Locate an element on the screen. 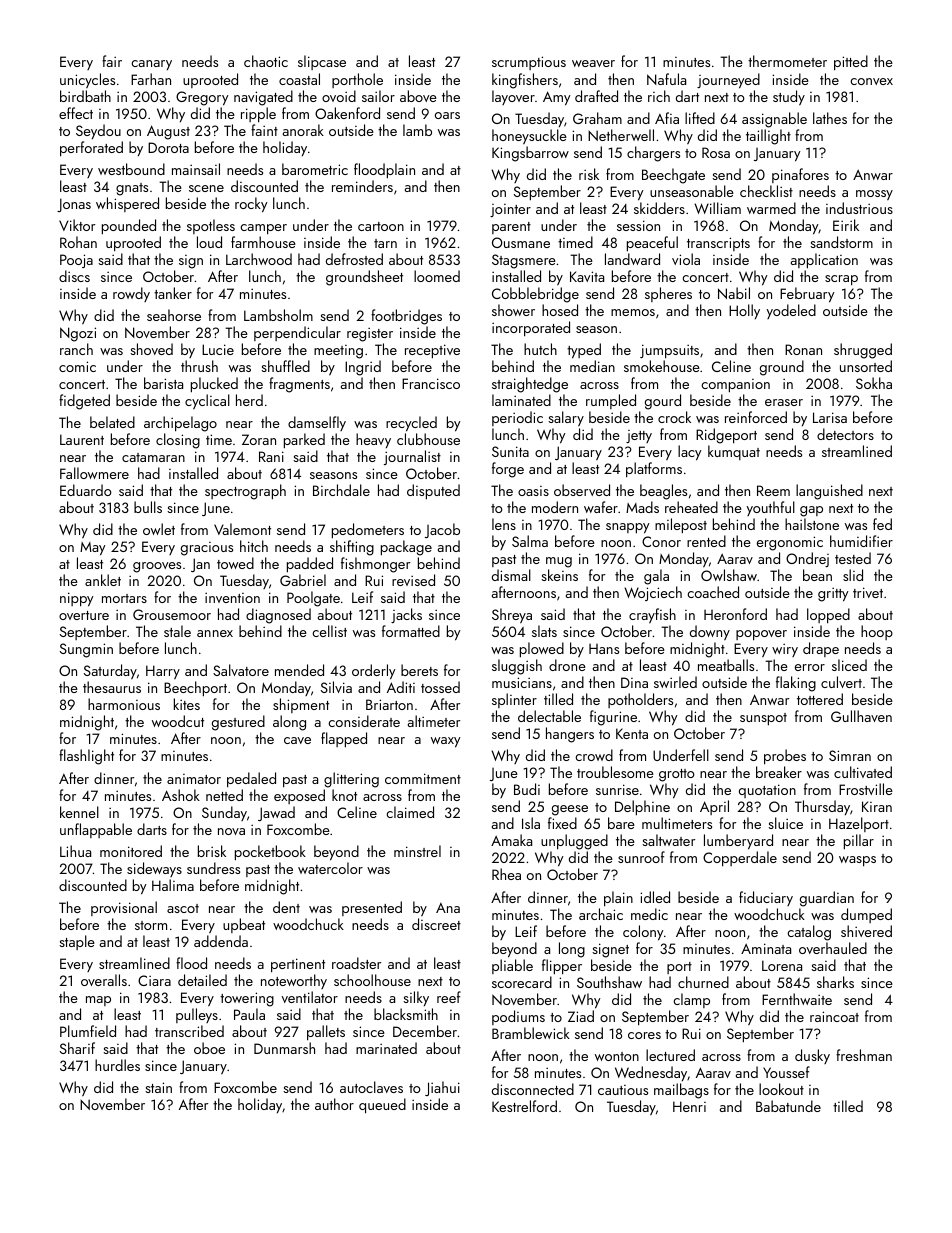 This screenshot has height=1233, width=952. pliable is located at coordinates (512, 966).
